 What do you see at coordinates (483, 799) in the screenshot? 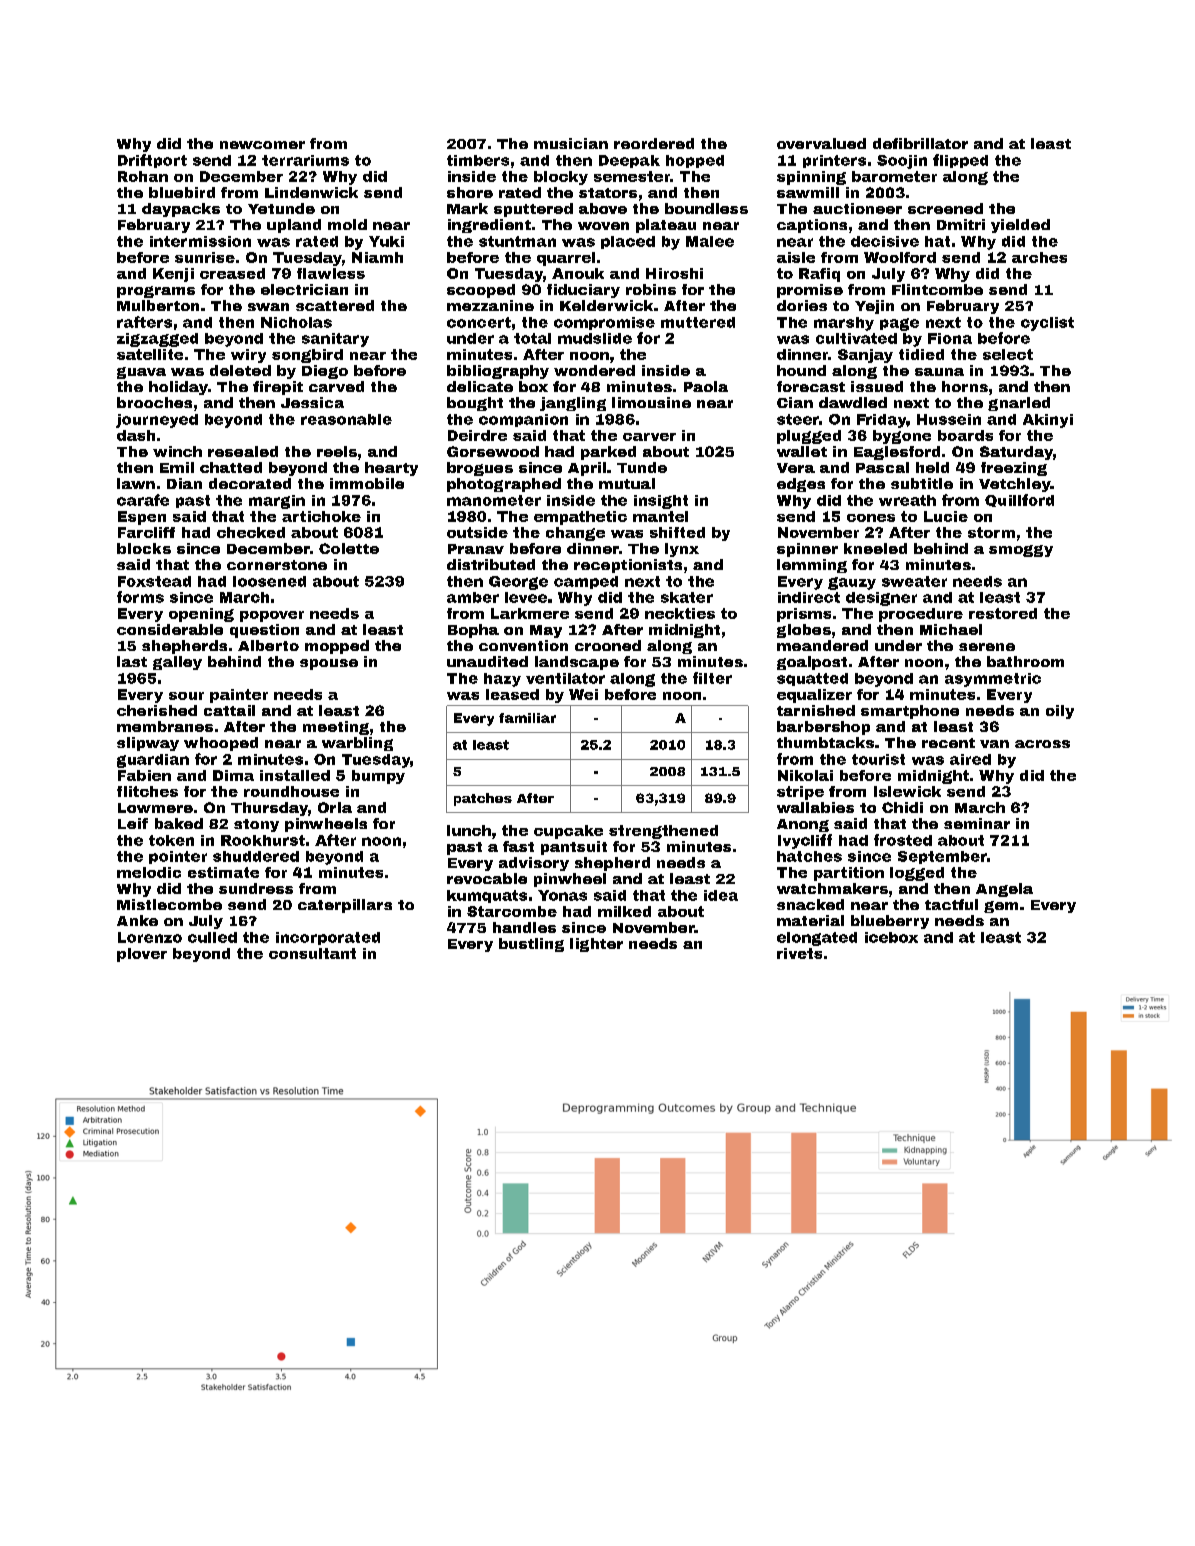
I see `patches` at bounding box center [483, 799].
